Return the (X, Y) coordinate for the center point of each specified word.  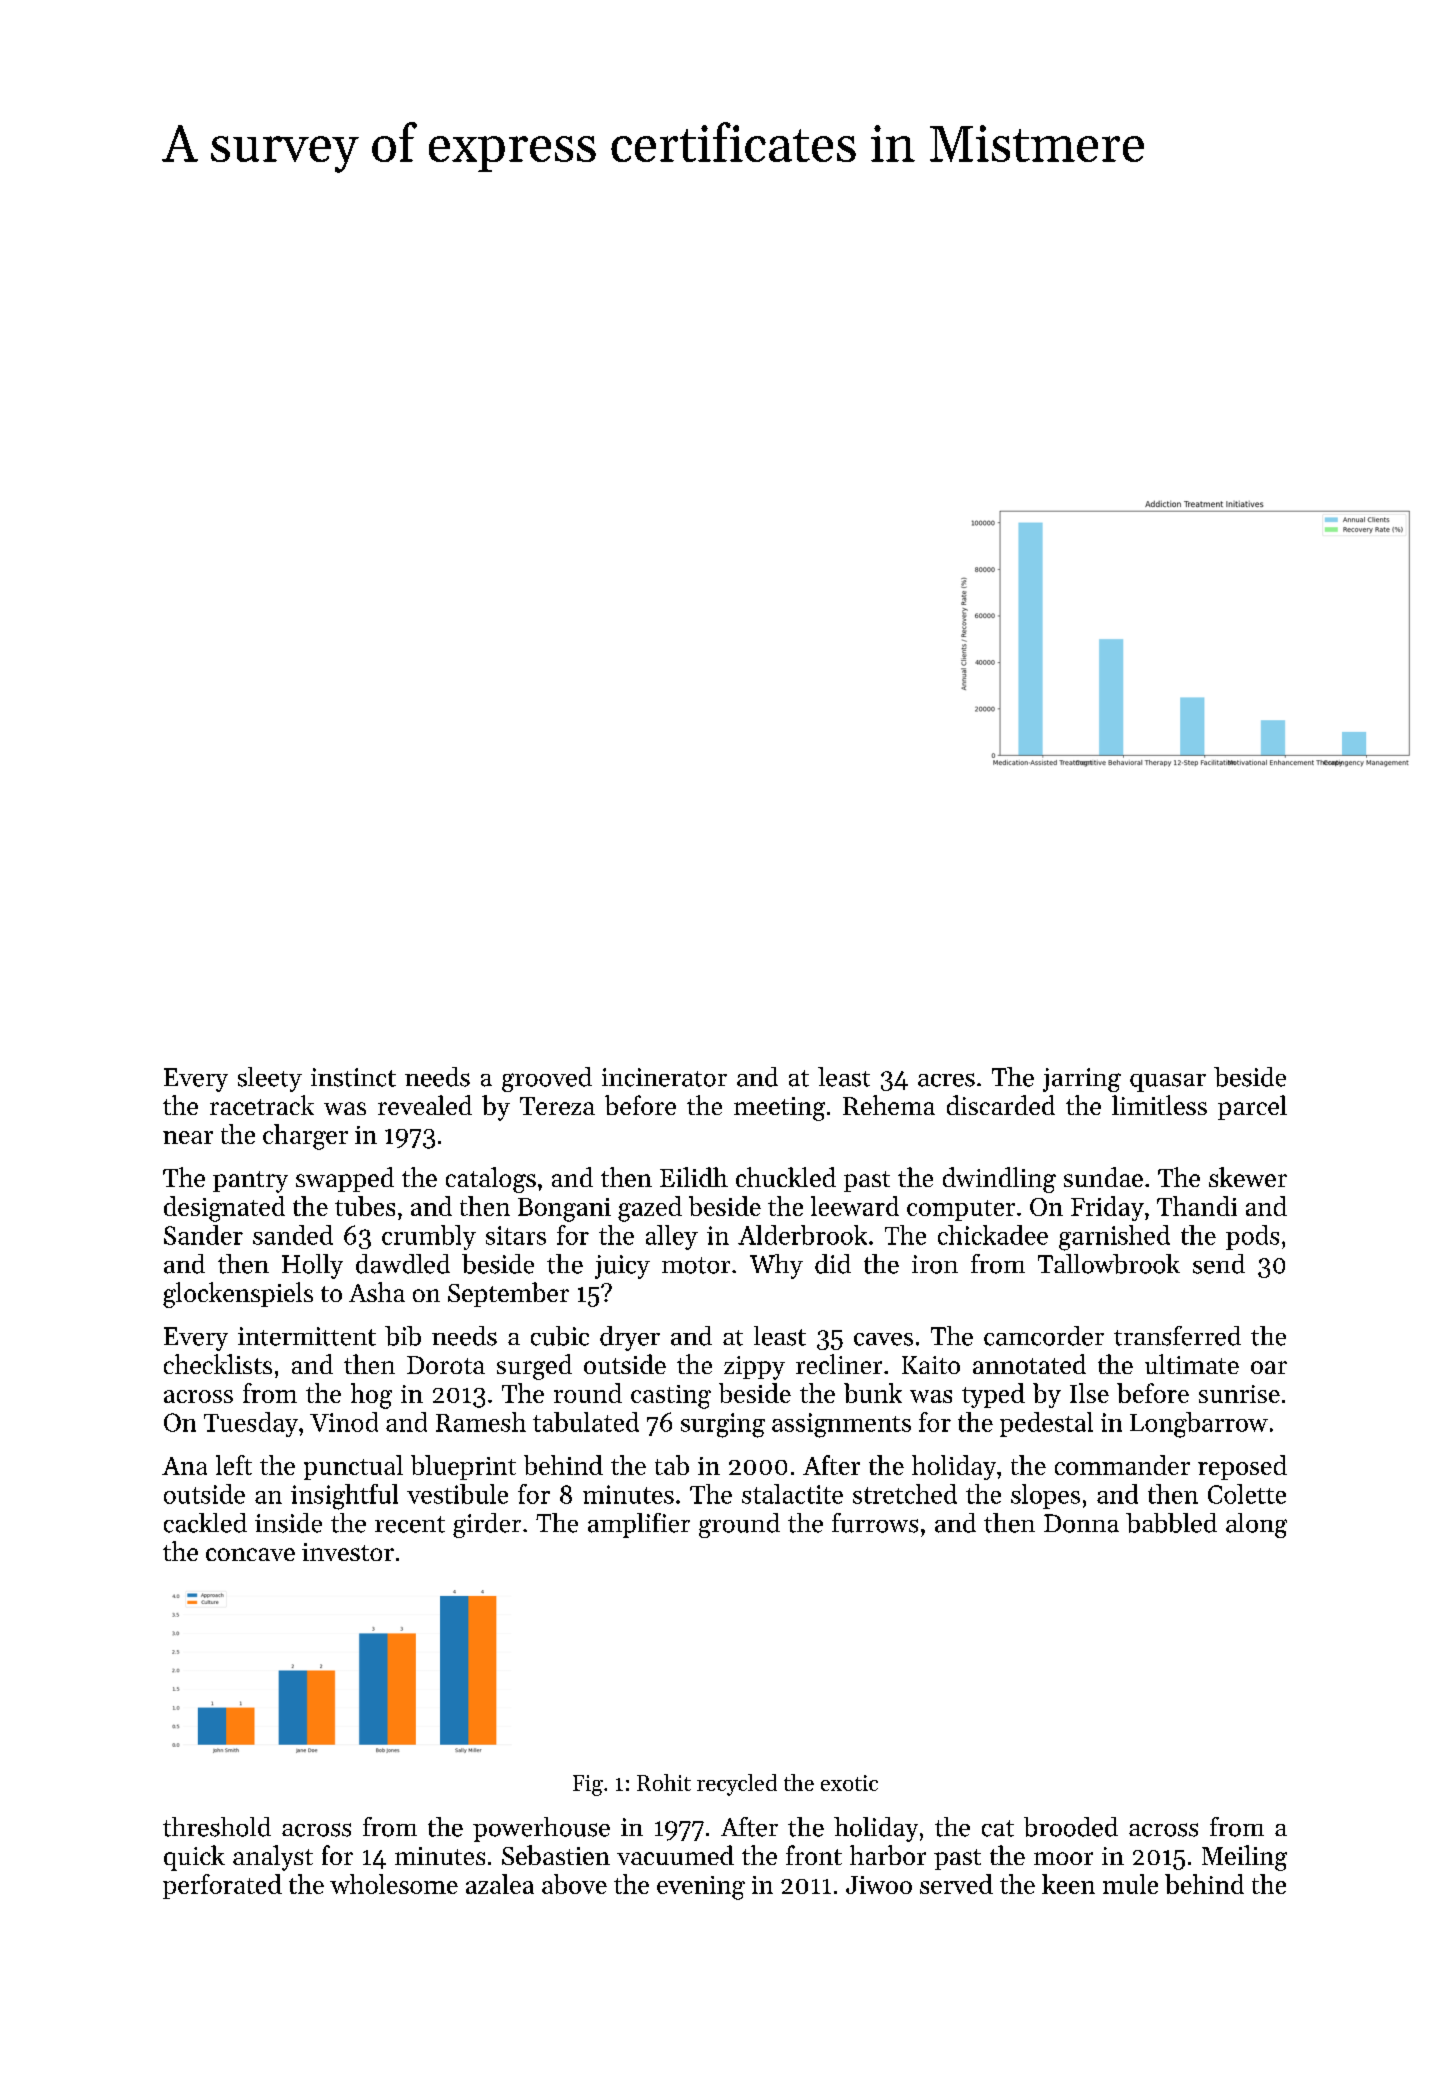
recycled (737, 1785)
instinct (353, 1077)
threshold (217, 1827)
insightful (344, 1497)
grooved (547, 1079)
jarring (1082, 1080)
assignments (841, 1425)
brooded (1071, 1827)
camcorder (1044, 1336)
